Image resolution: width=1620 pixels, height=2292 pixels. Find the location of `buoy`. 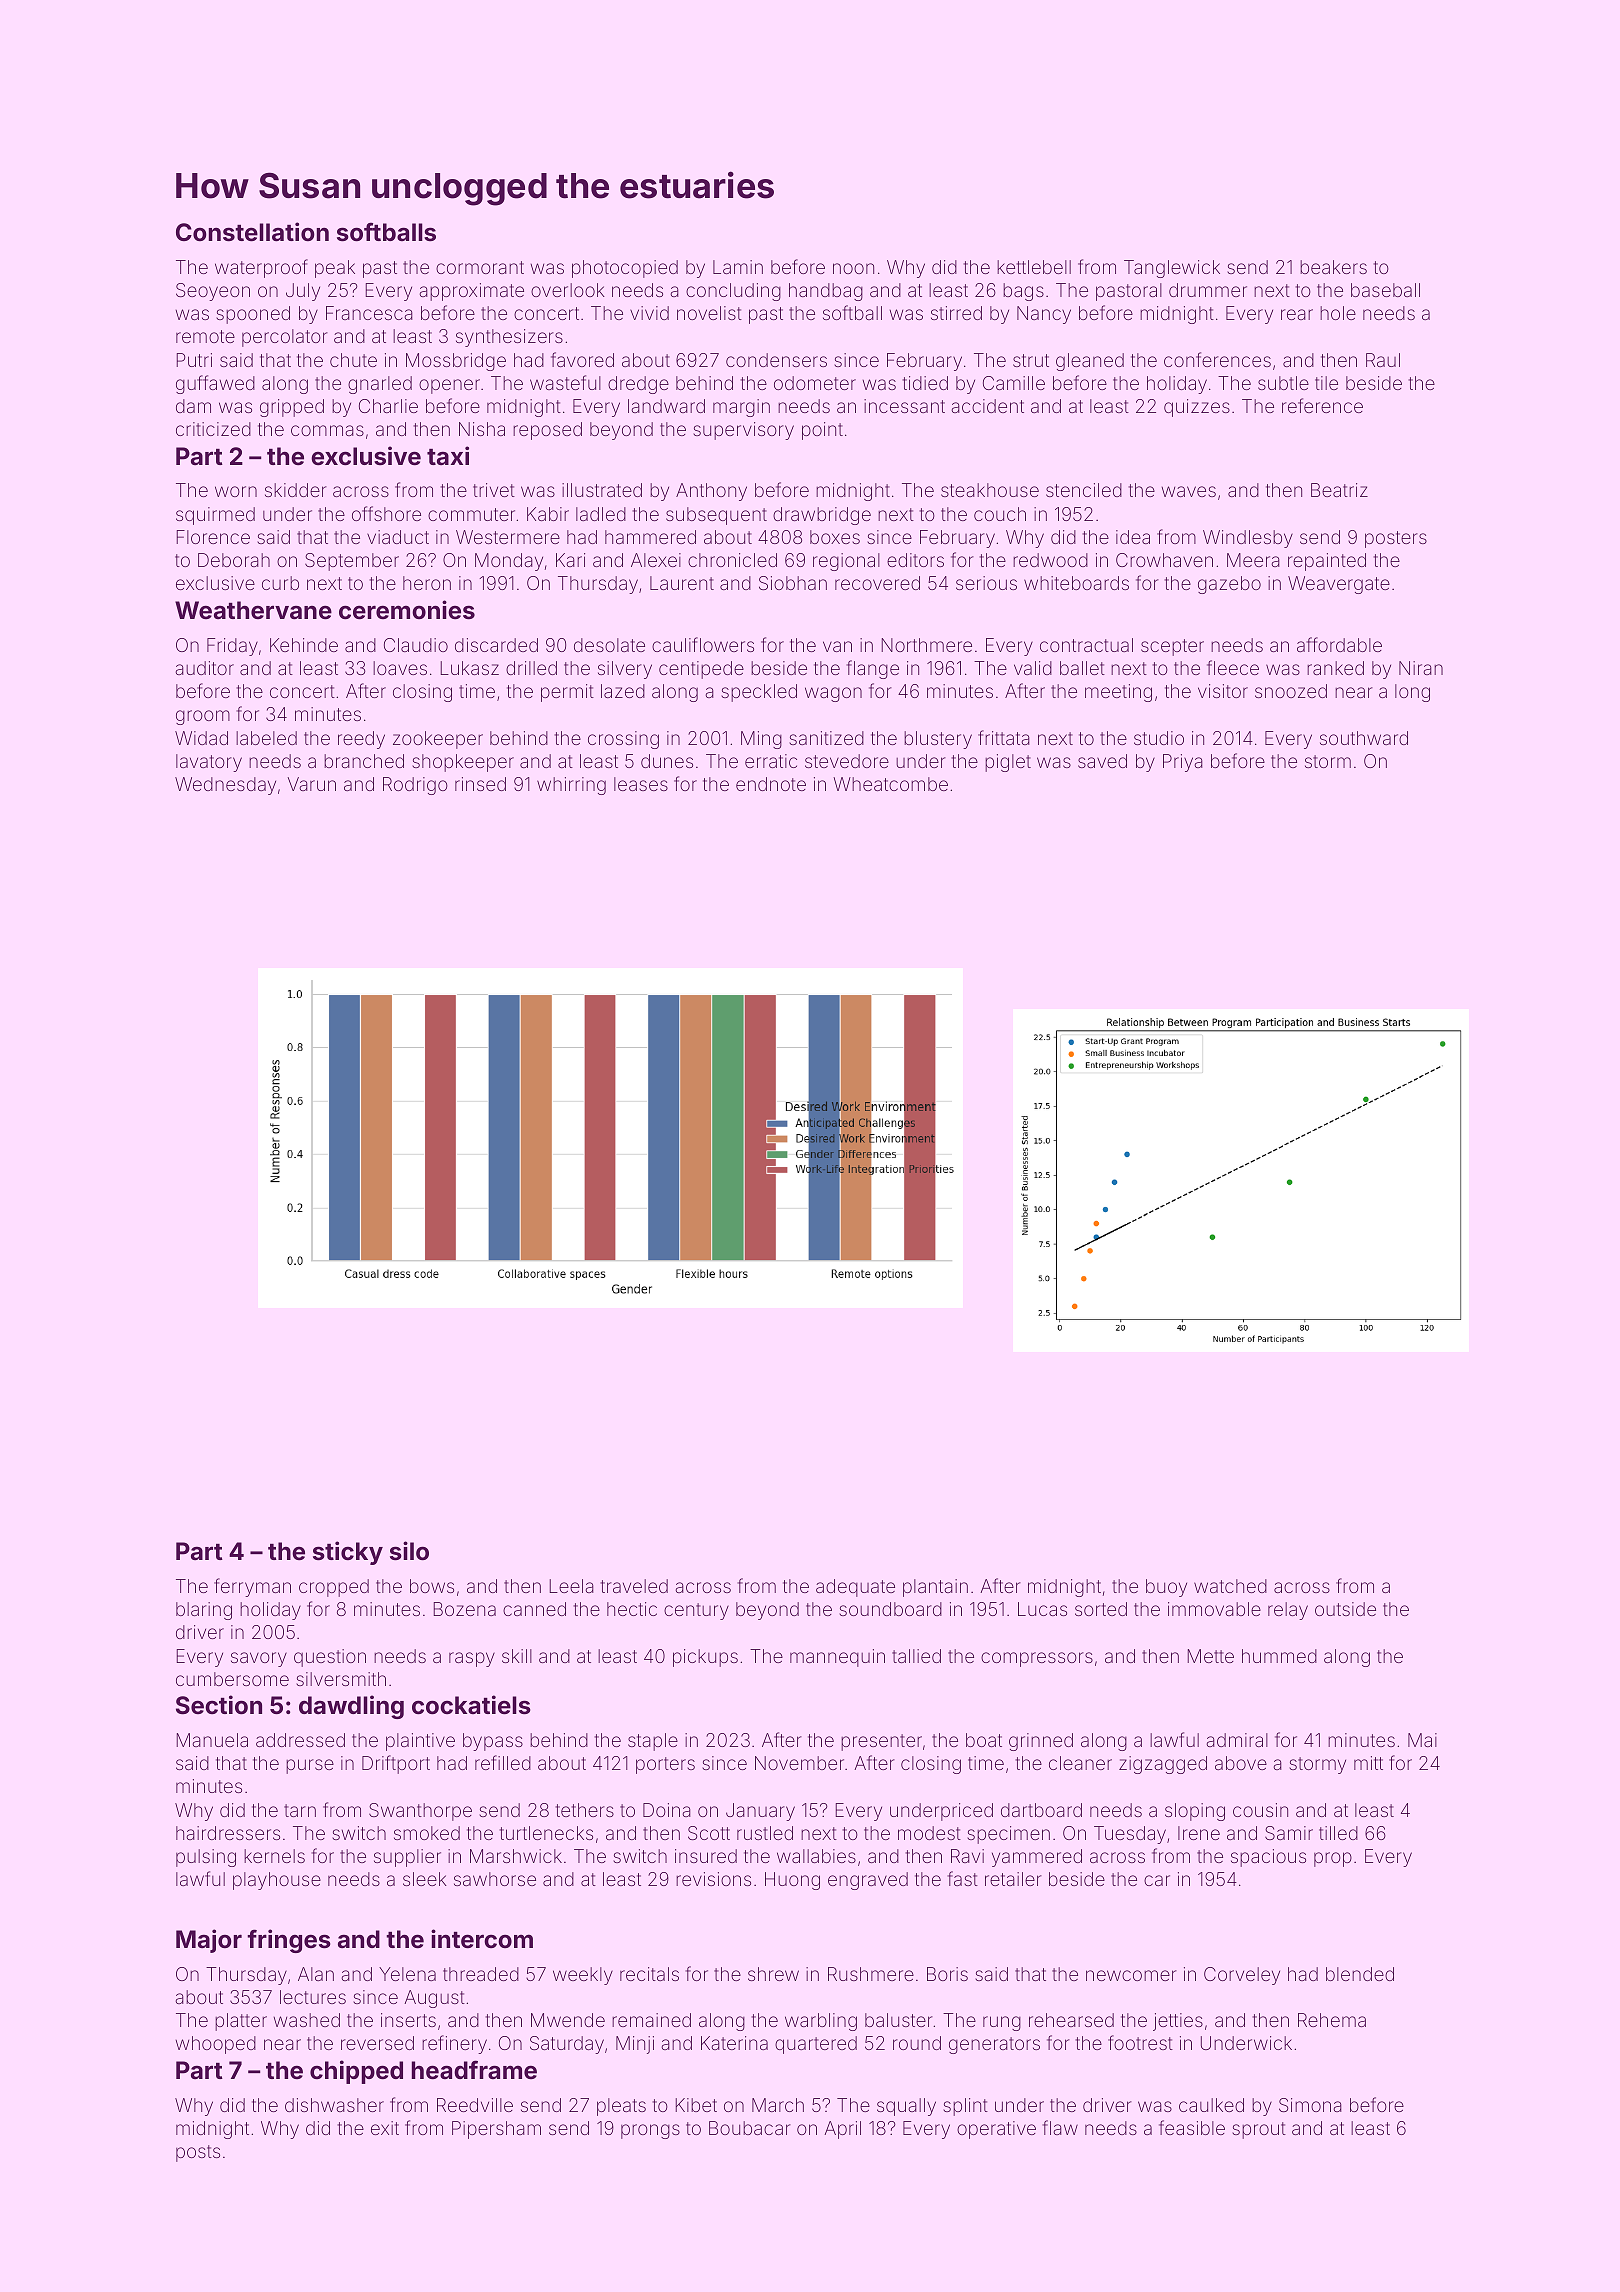

buoy is located at coordinates (1166, 1588).
